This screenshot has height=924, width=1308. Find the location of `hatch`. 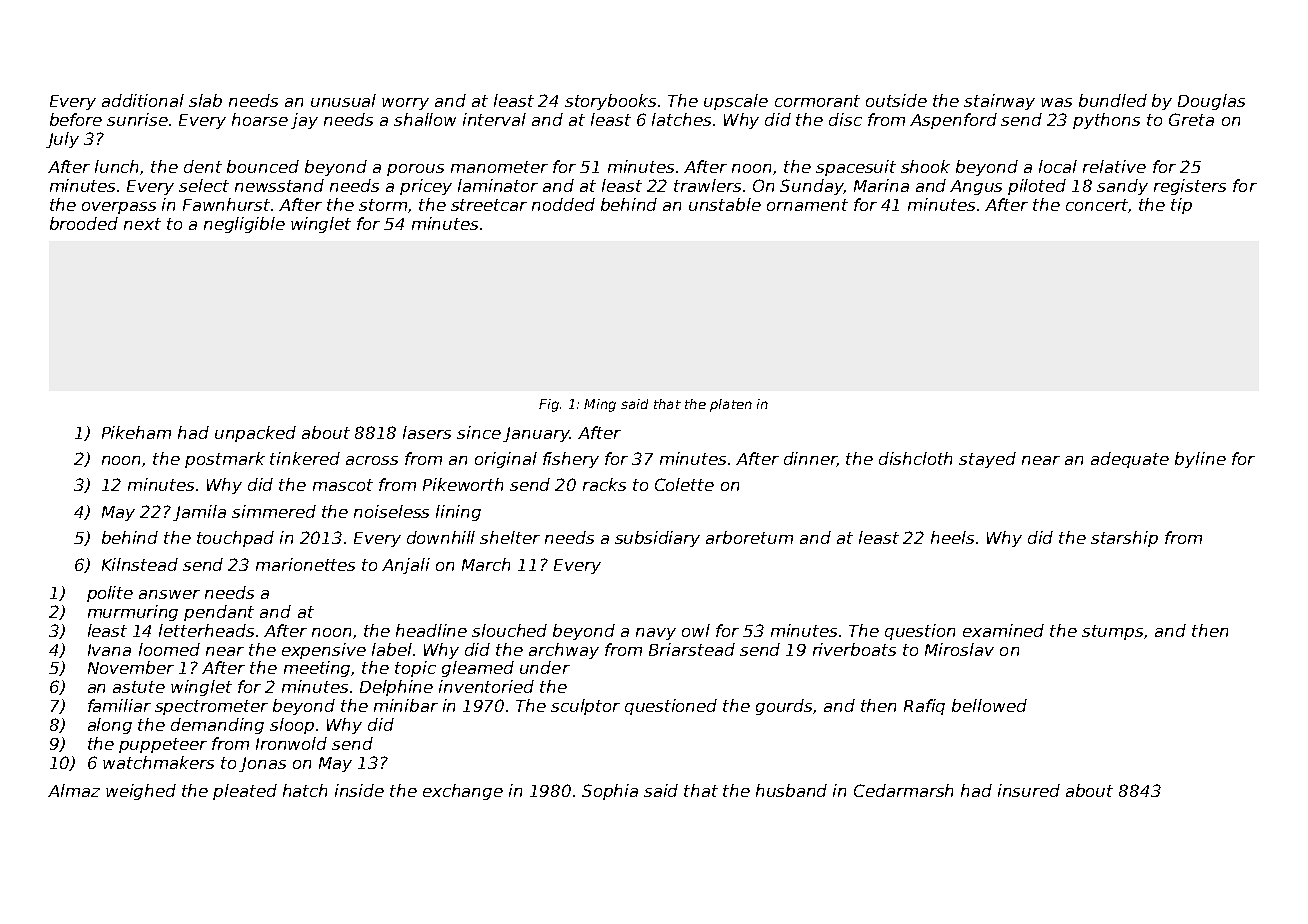

hatch is located at coordinates (305, 790).
